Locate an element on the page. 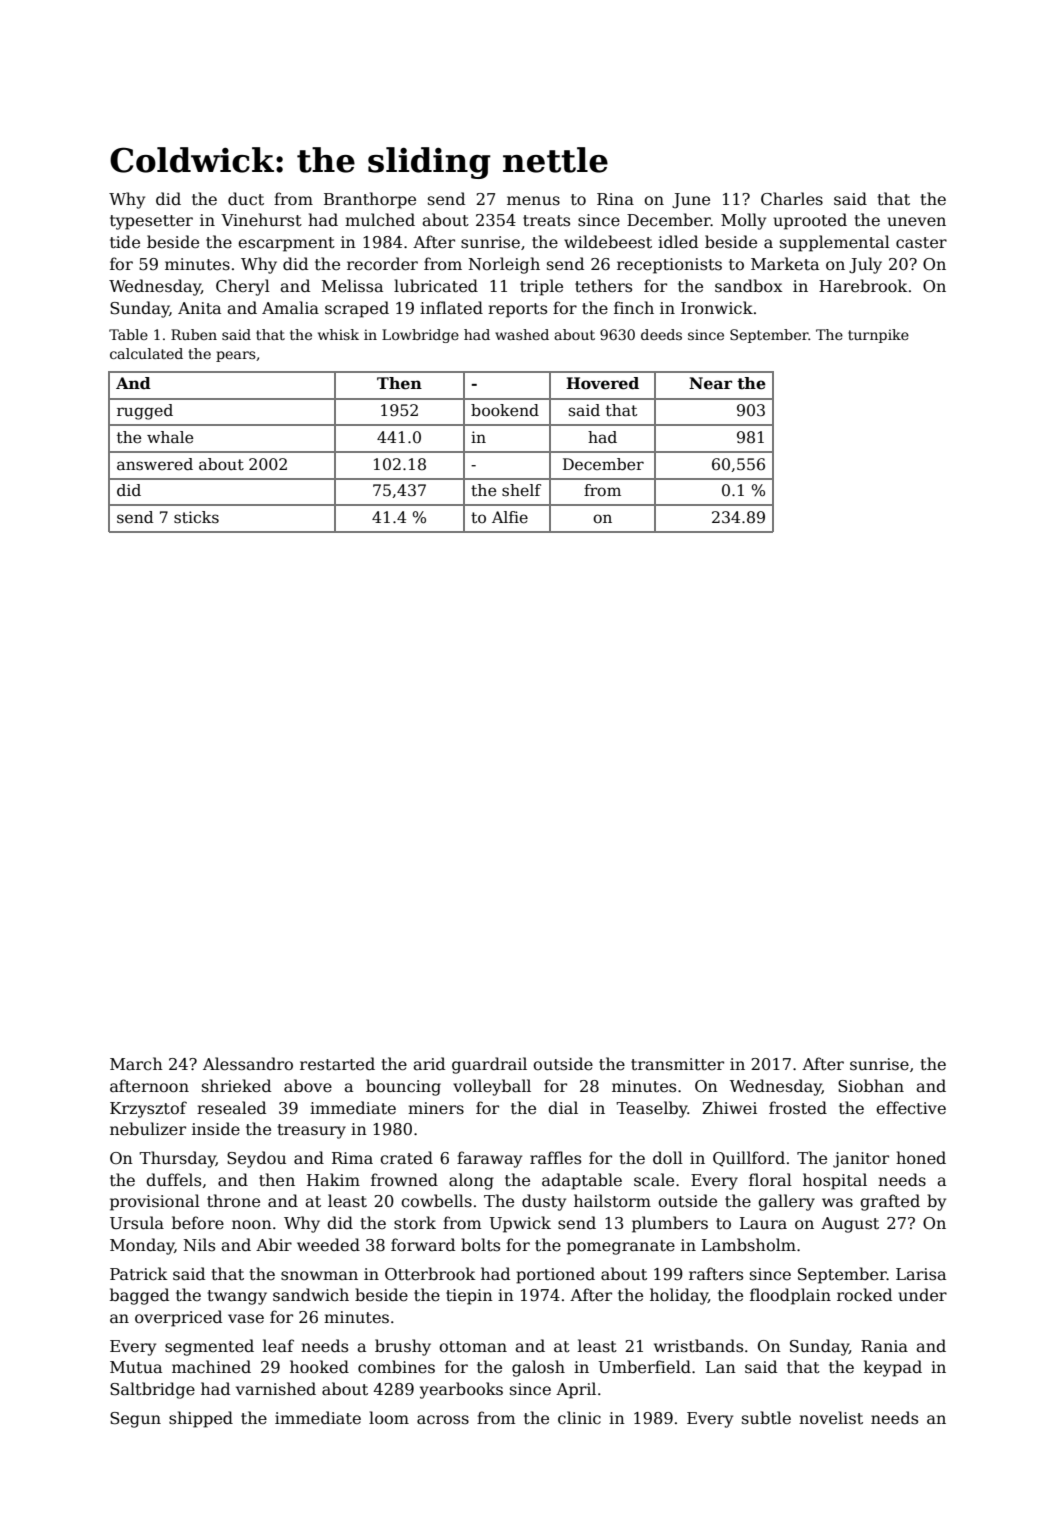 The width and height of the image is (1056, 1529). across is located at coordinates (443, 1420).
